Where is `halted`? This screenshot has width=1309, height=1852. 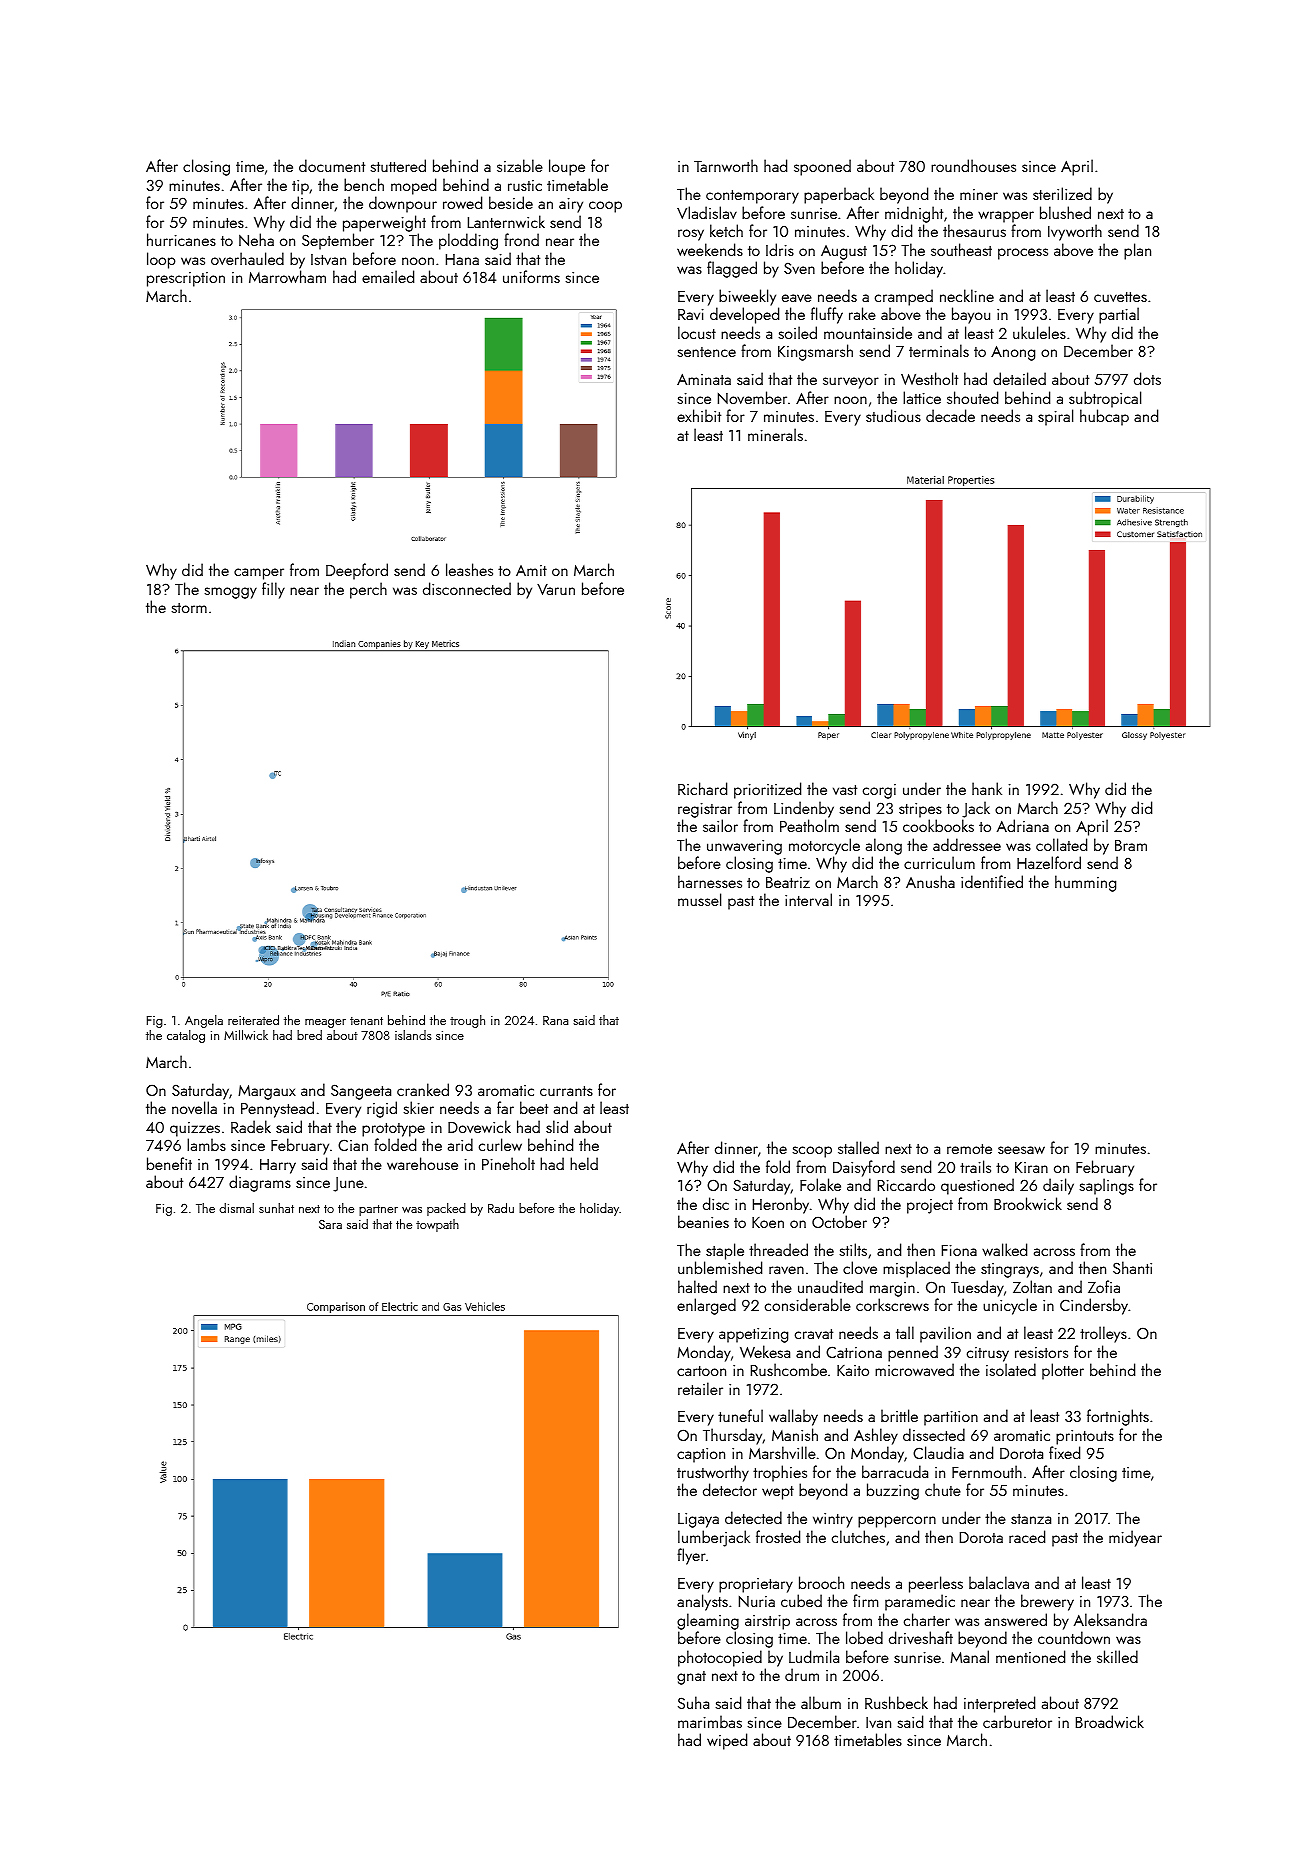 halted is located at coordinates (697, 1286).
